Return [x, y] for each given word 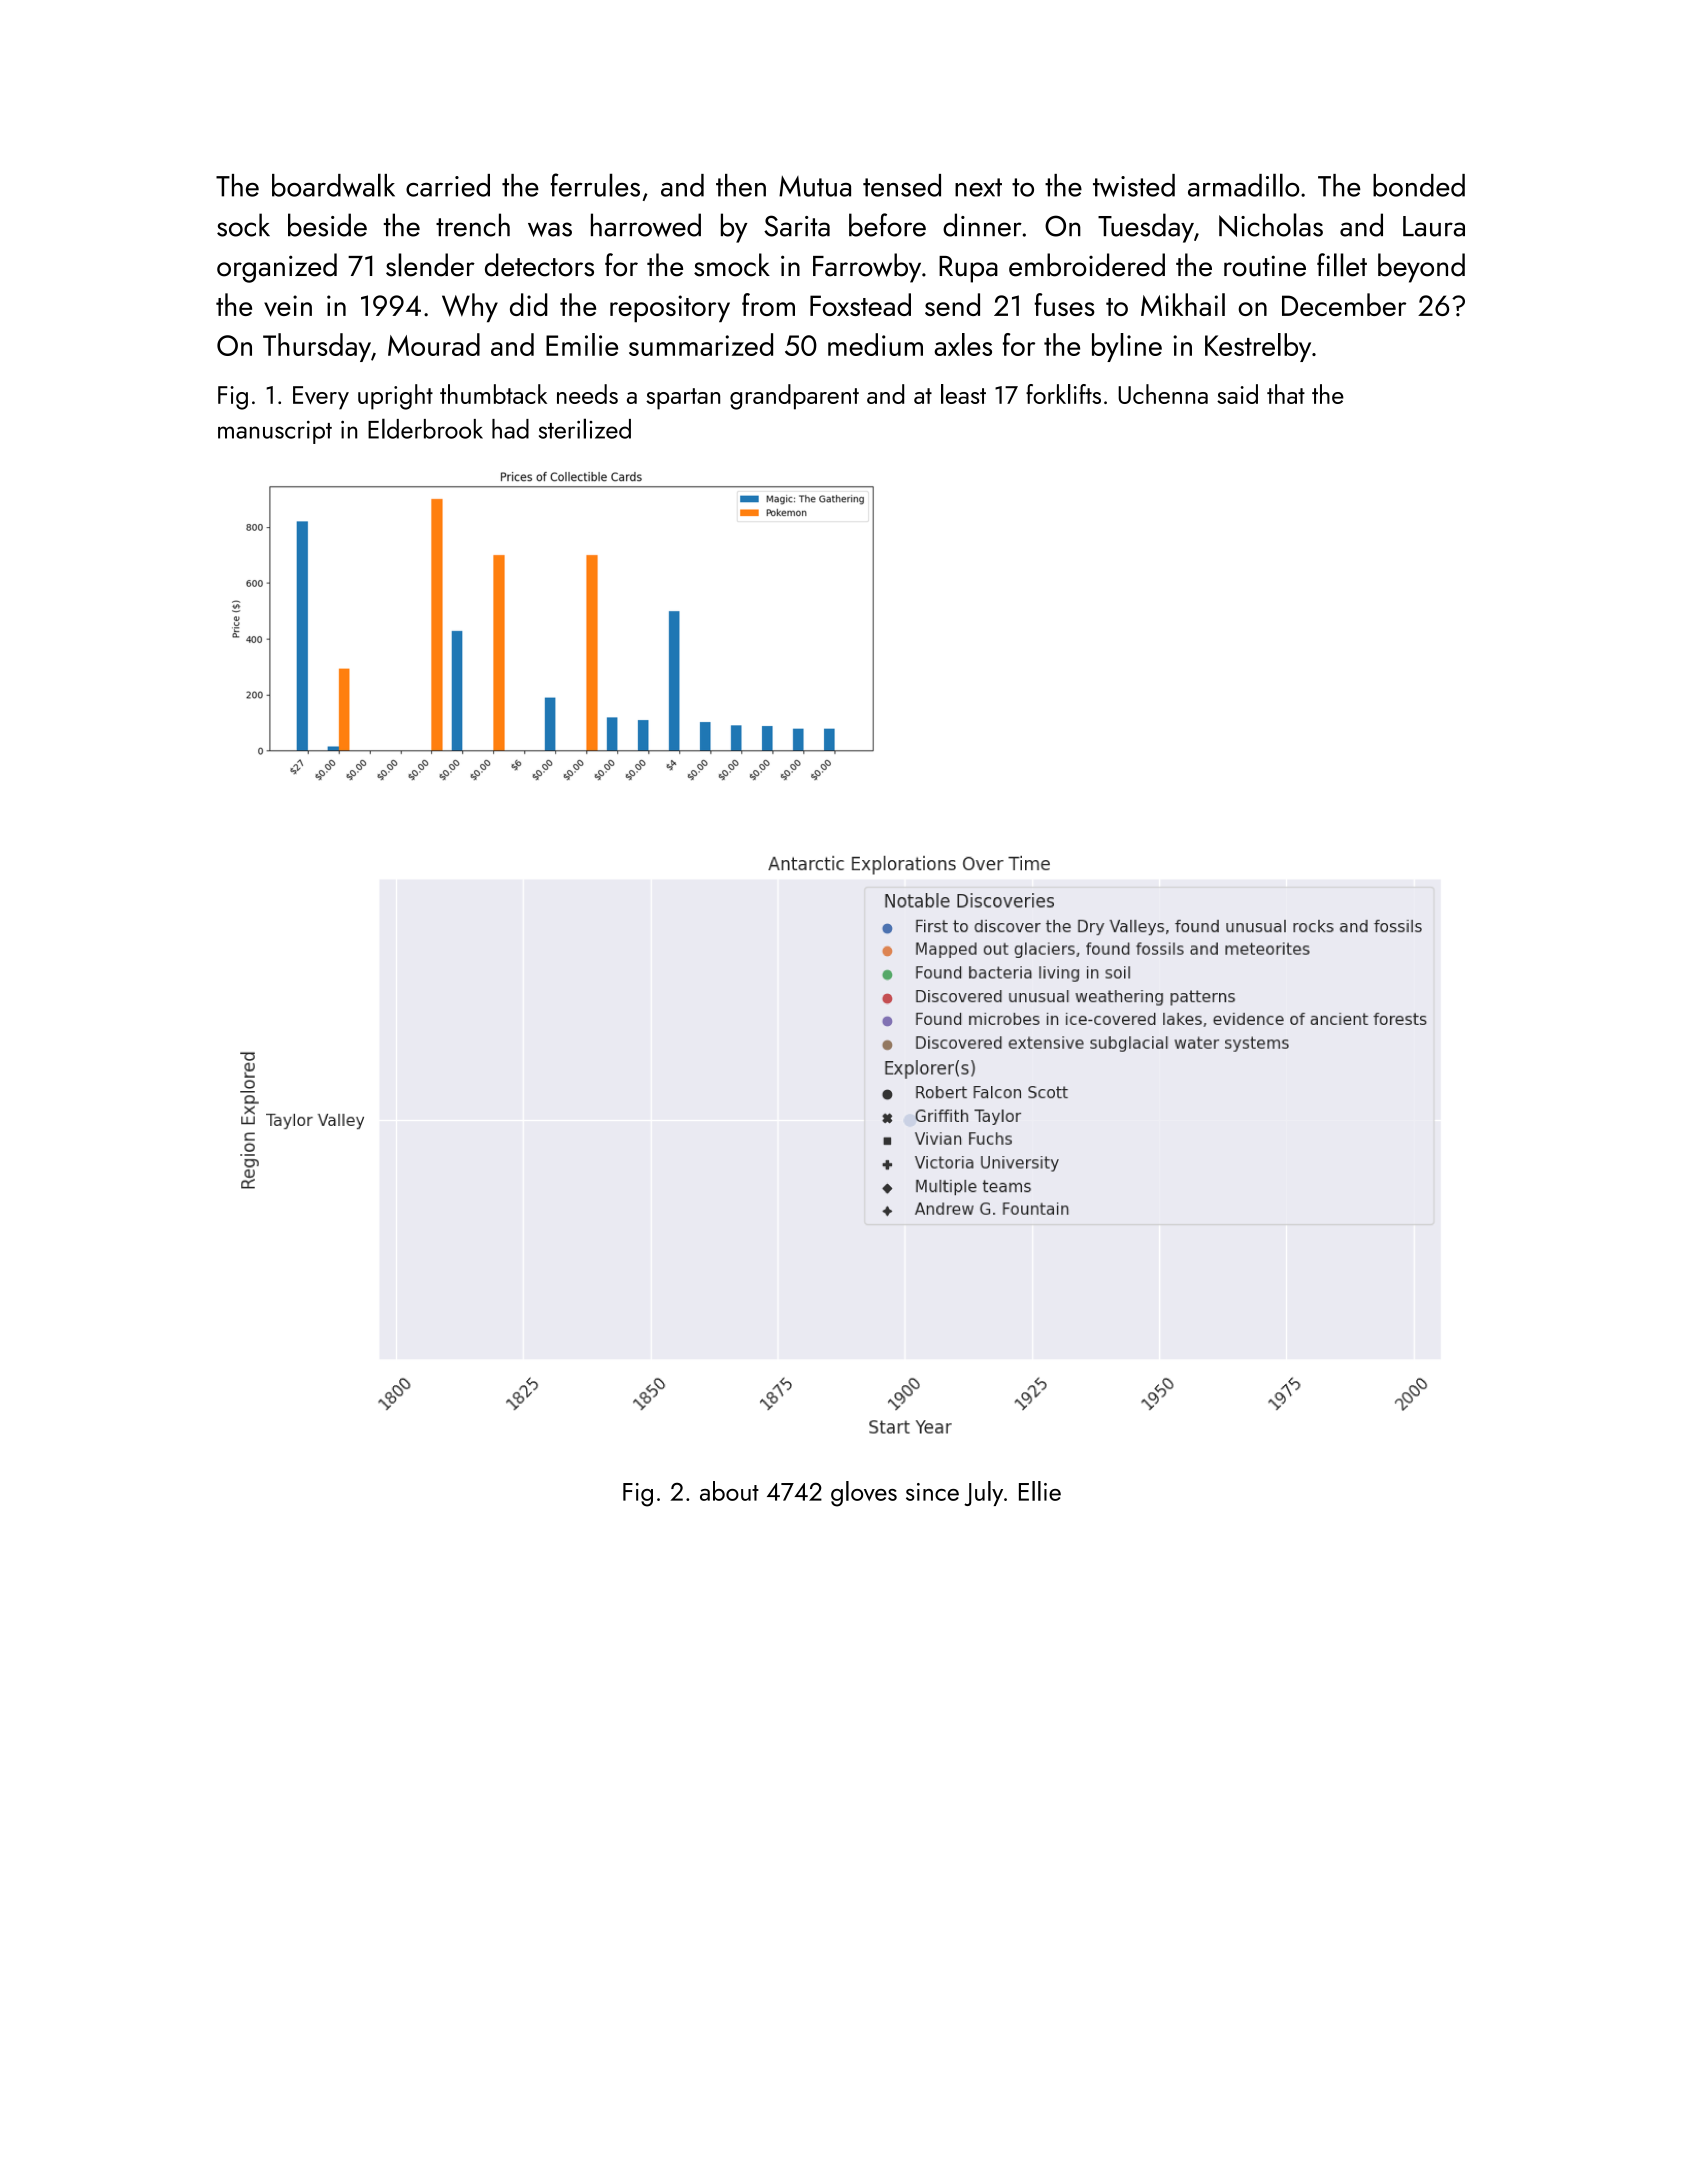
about [729, 1491]
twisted [1134, 185]
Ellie [1040, 1491]
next [978, 187]
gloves [864, 1494]
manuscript [275, 432]
